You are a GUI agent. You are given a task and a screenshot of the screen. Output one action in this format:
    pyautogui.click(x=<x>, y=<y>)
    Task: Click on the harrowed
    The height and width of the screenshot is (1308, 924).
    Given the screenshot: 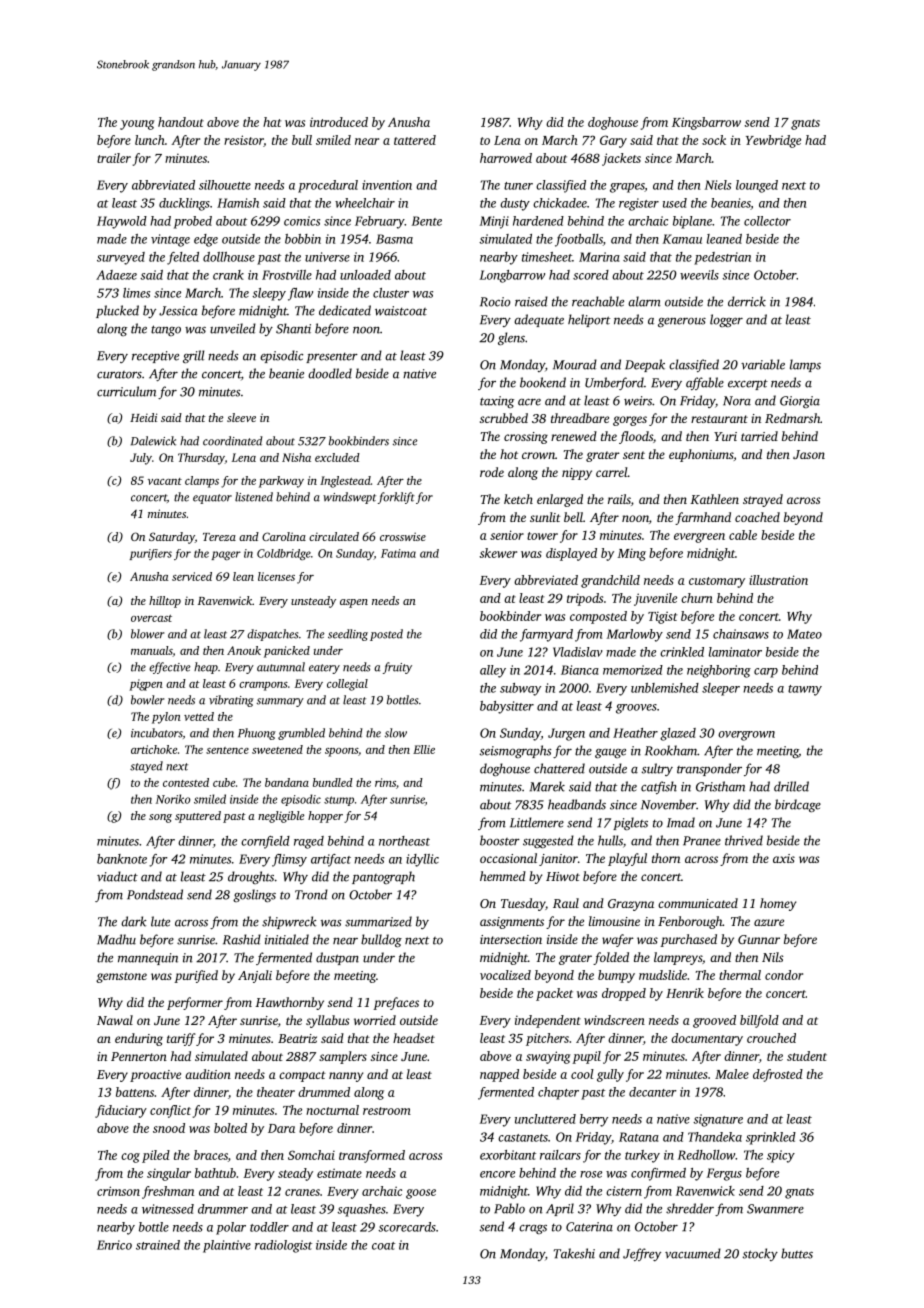 What is the action you would take?
    pyautogui.click(x=506, y=158)
